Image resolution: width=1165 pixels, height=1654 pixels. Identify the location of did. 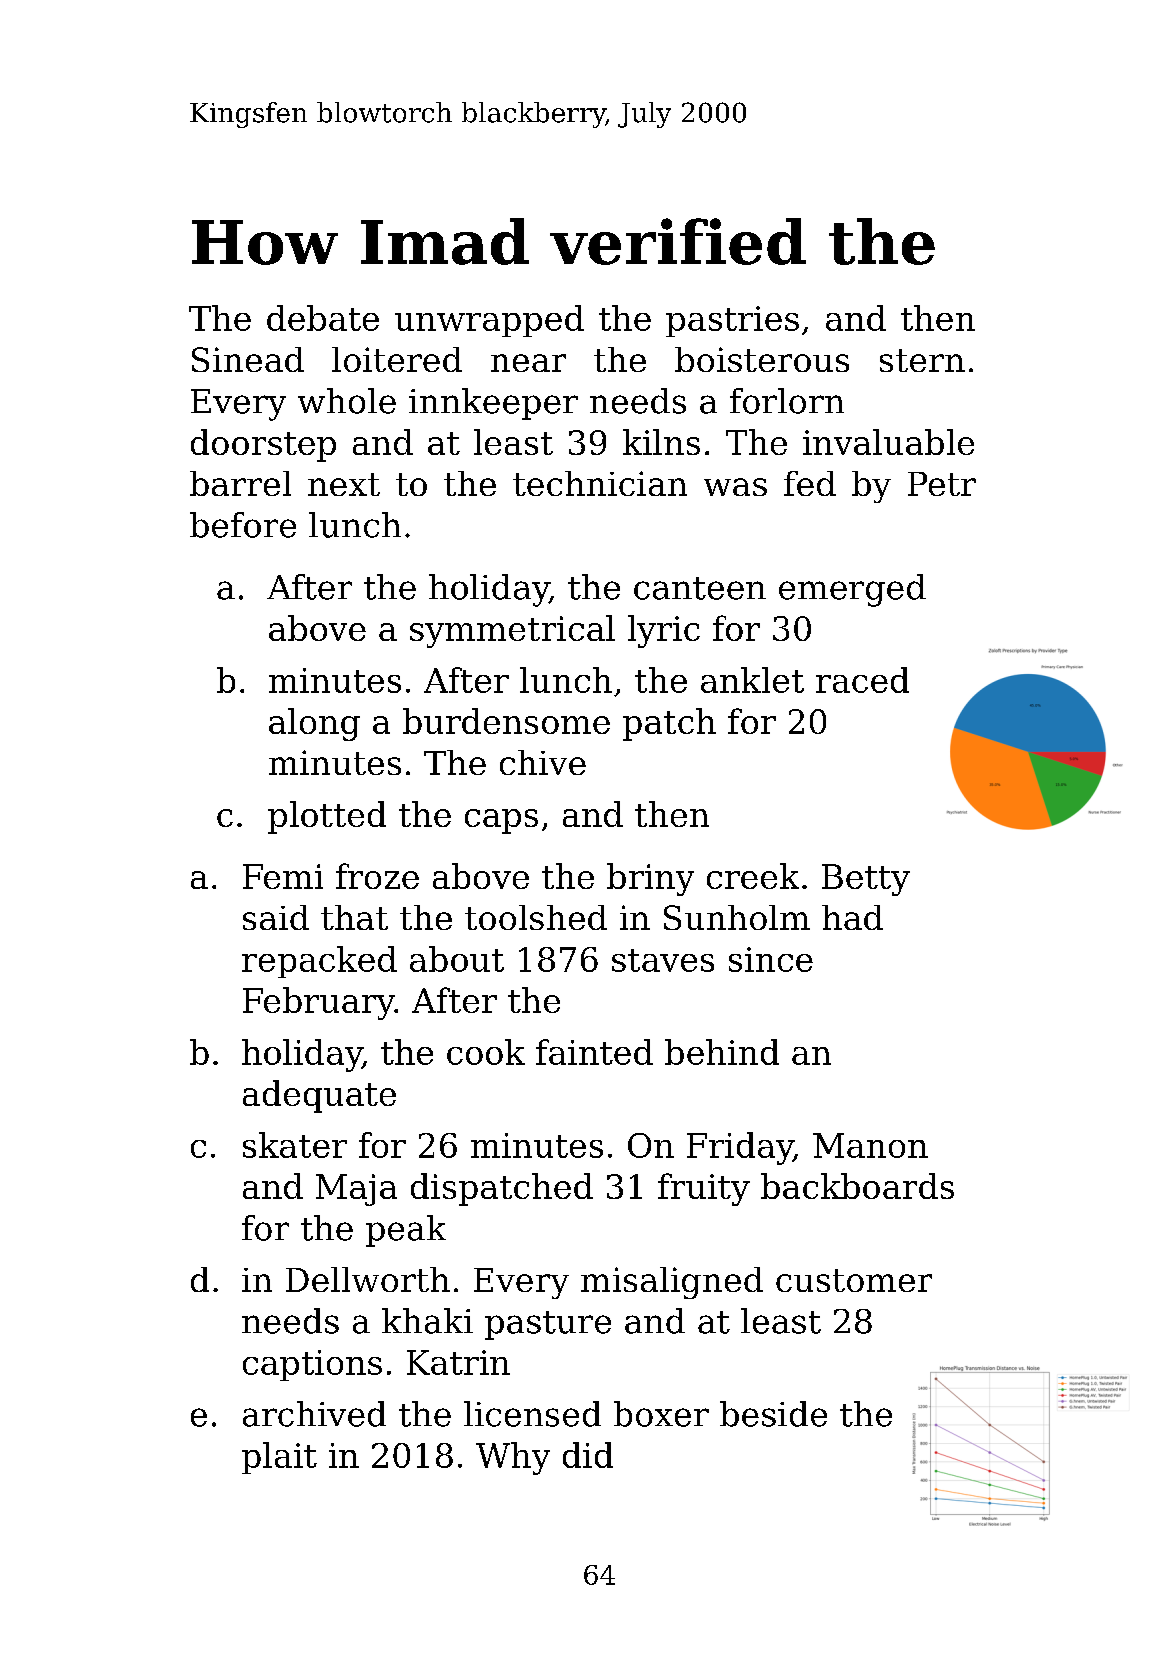
(588, 1455).
